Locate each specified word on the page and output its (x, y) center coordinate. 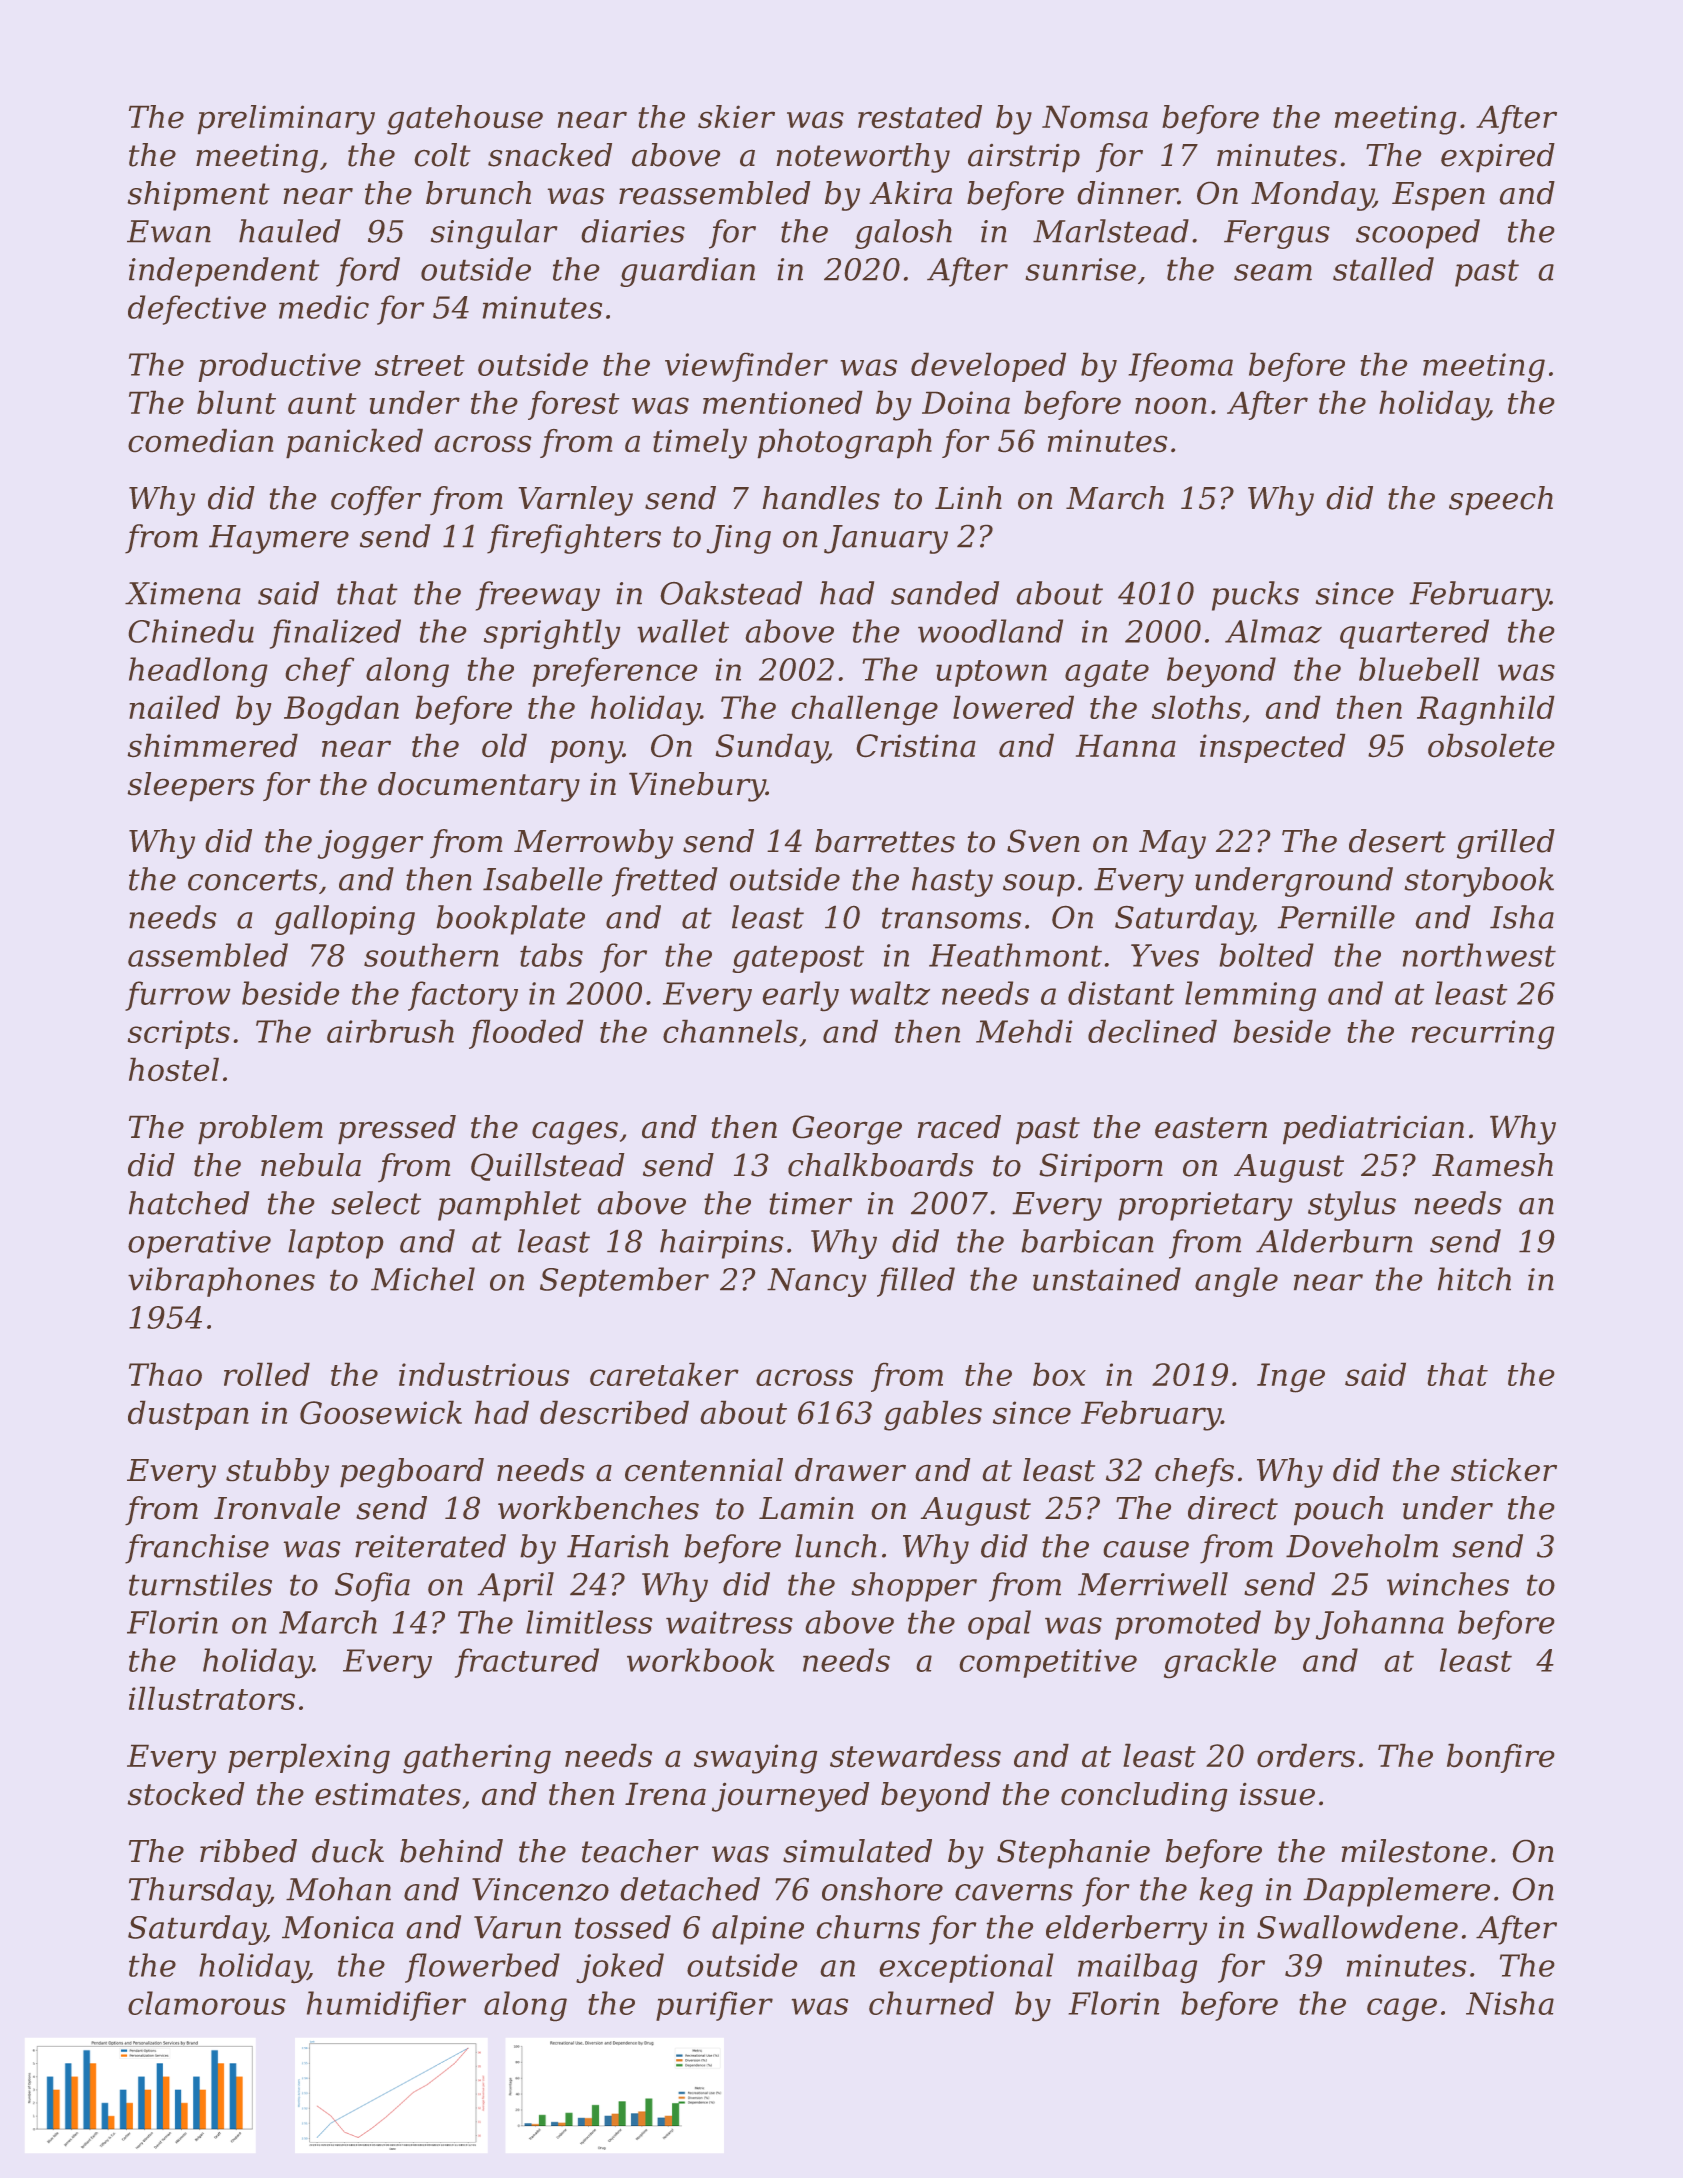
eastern (1211, 1128)
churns (868, 1927)
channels (730, 1031)
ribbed (248, 1851)
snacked (550, 155)
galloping (344, 920)
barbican (1087, 1241)
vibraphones (221, 1282)
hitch (1474, 1279)
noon (1171, 406)
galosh (903, 234)
